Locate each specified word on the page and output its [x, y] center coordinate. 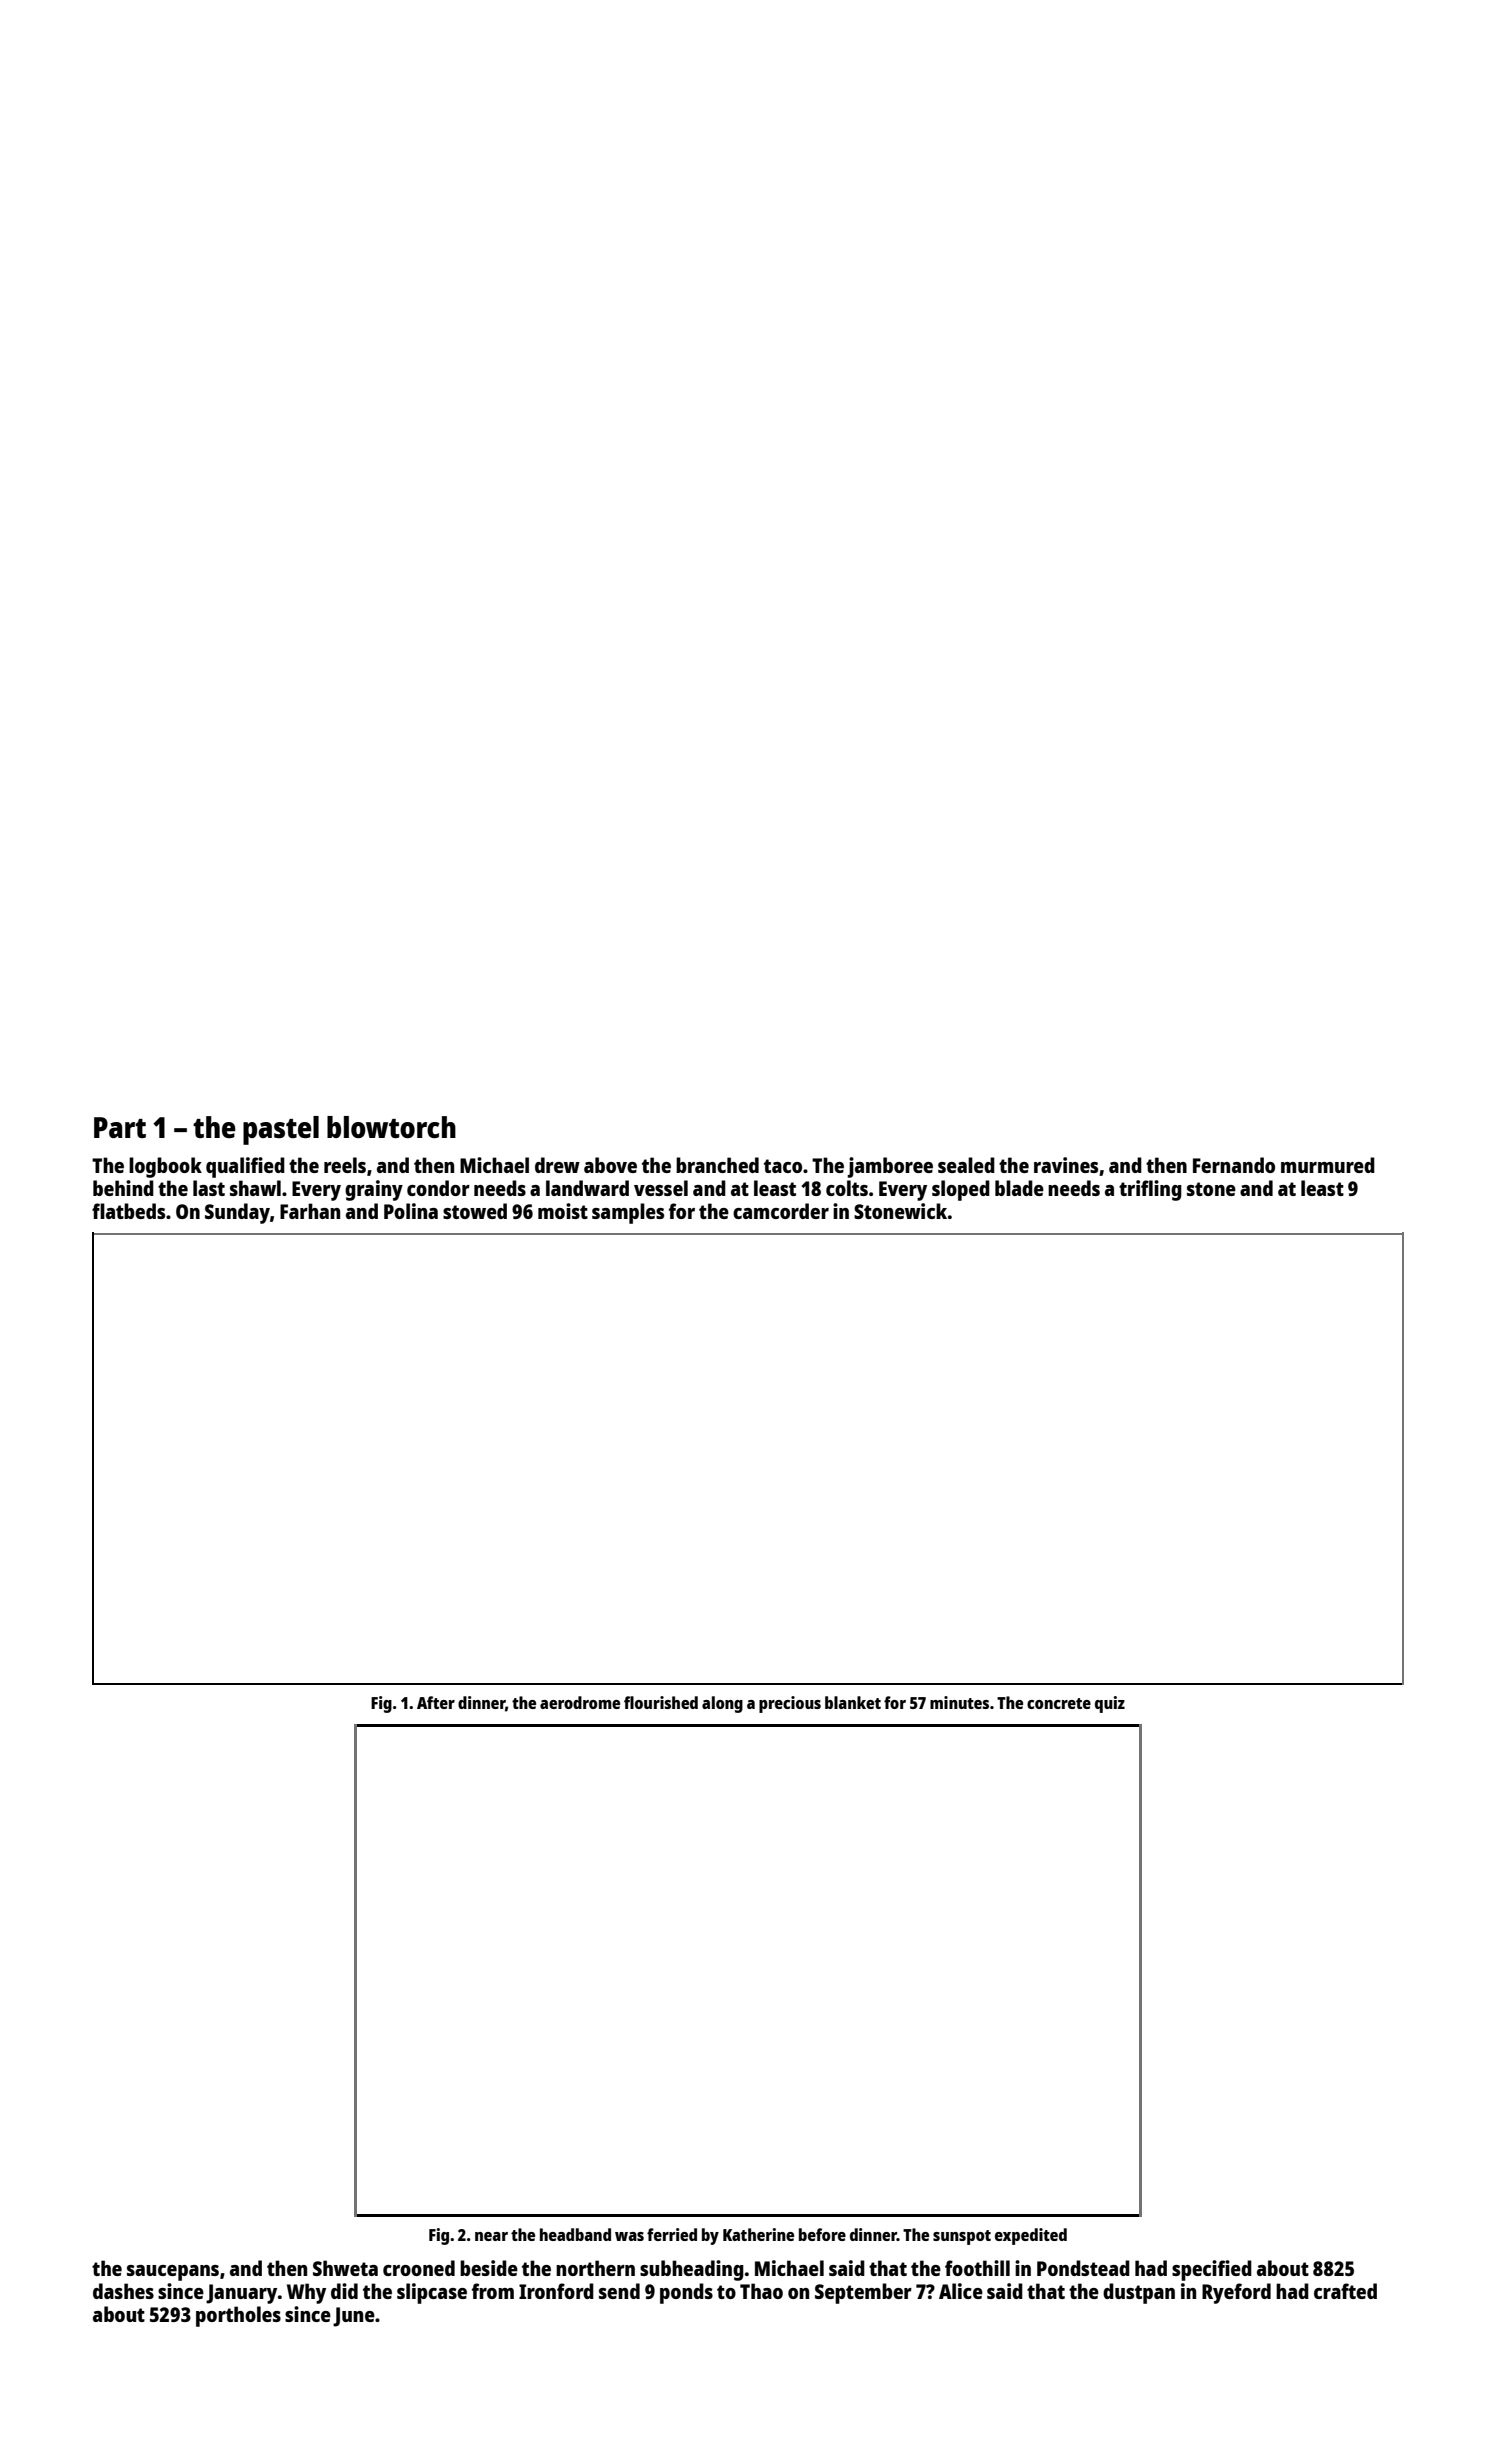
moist [563, 1211]
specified [1212, 2270]
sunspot [962, 2237]
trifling [1150, 1190]
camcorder [781, 1211]
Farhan [310, 1211]
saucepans [173, 2273]
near [491, 2236]
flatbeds [128, 1211]
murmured [1328, 1165]
